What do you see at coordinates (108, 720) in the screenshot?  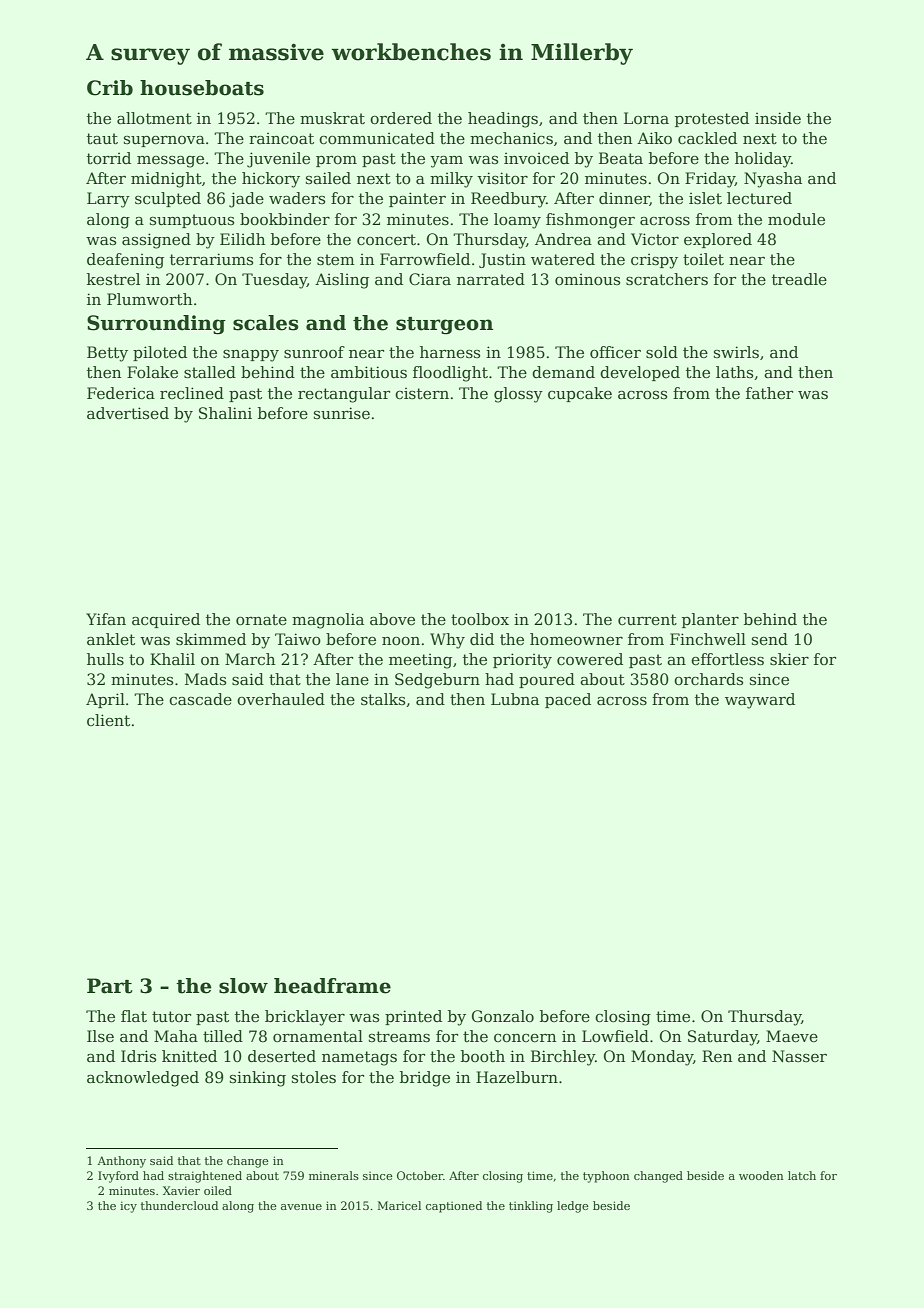 I see `client` at bounding box center [108, 720].
